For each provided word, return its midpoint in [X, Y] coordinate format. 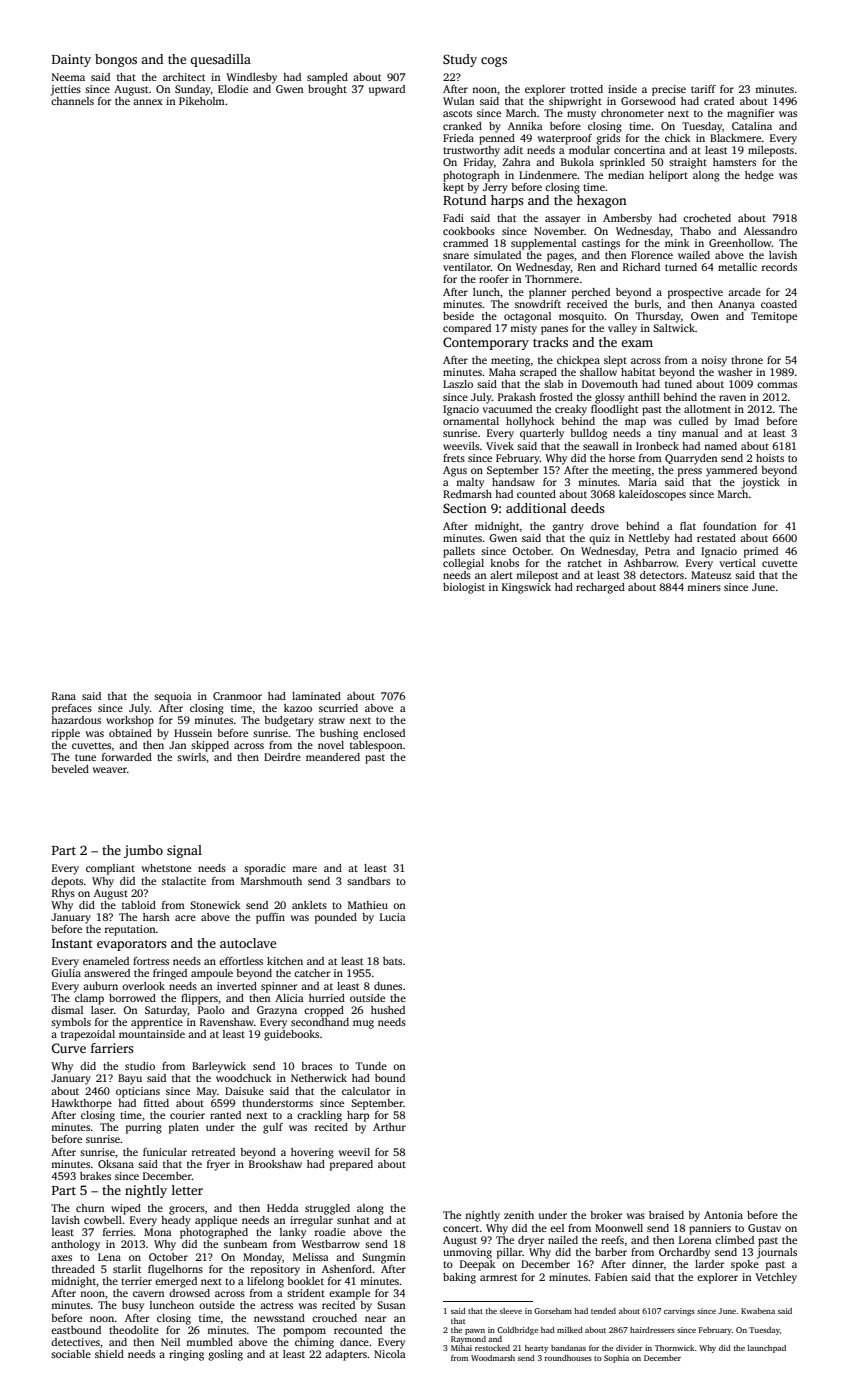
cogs [494, 62]
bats [392, 961]
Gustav [764, 1228]
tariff [703, 89]
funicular [165, 1152]
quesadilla [220, 60]
